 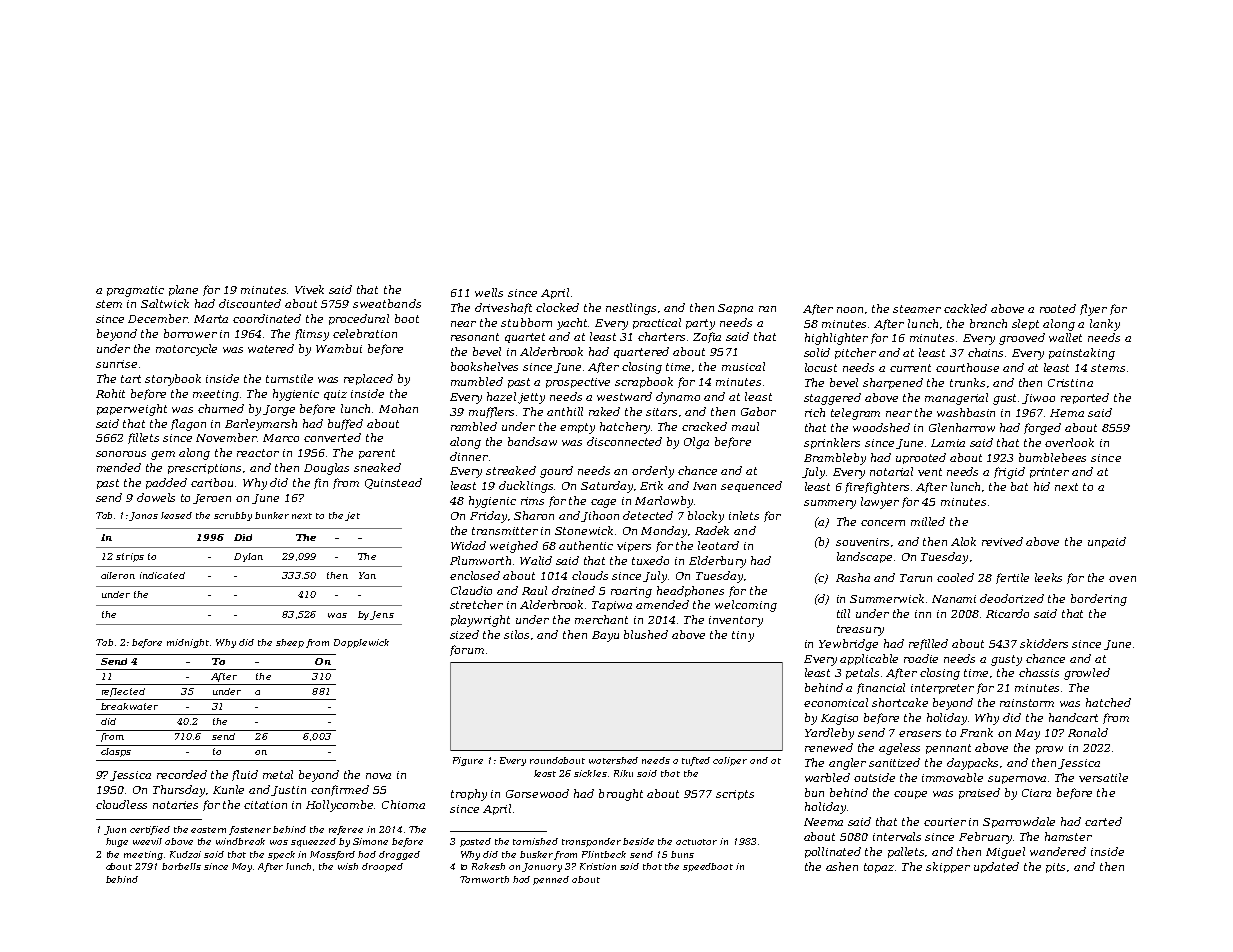 What do you see at coordinates (644, 382) in the screenshot?
I see `scrapbook` at bounding box center [644, 382].
